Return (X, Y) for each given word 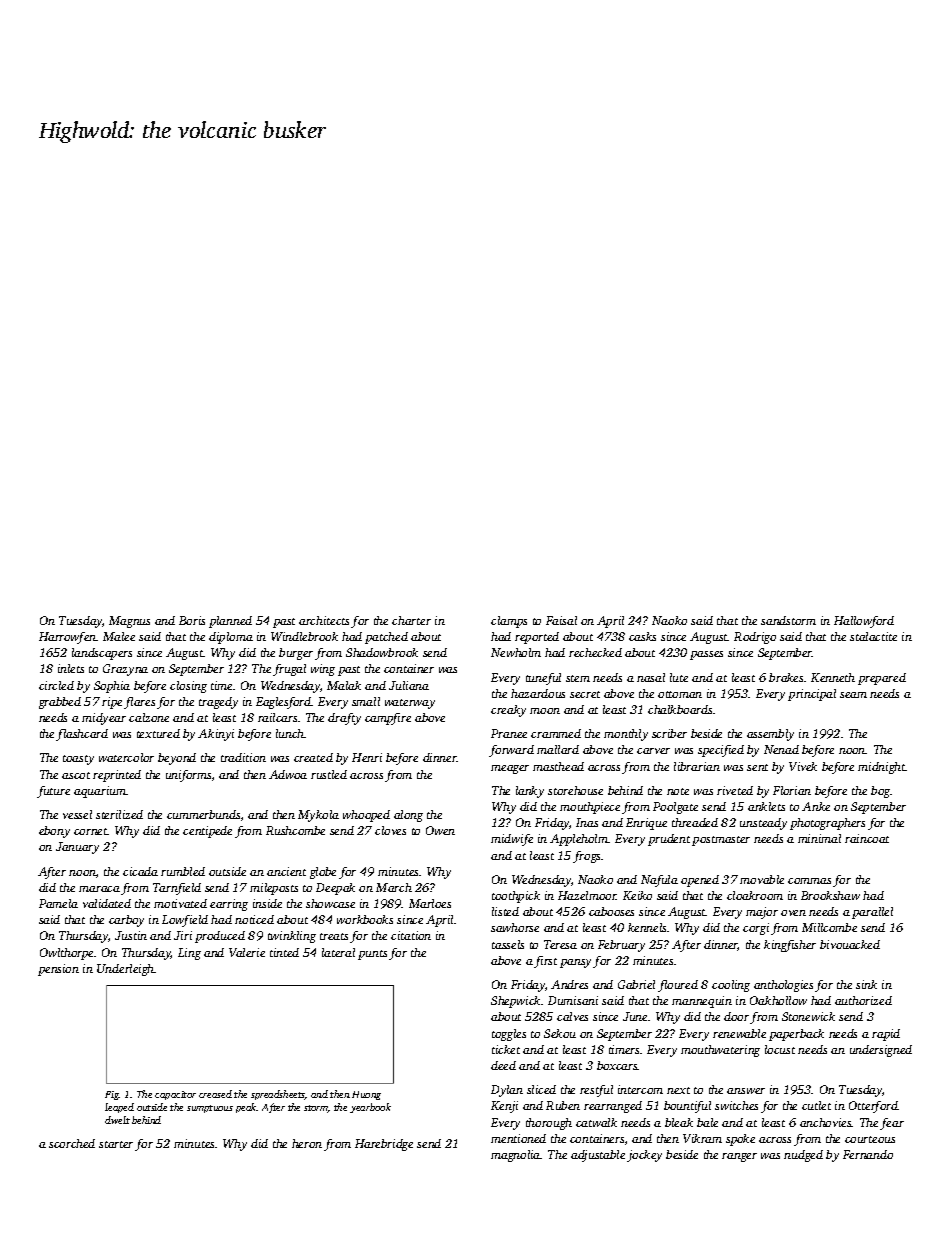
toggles (509, 1035)
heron (307, 1143)
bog (881, 792)
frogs (586, 857)
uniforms (188, 776)
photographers (827, 824)
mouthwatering (720, 1051)
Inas (587, 822)
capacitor (175, 1095)
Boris (192, 620)
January (77, 848)
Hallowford (864, 622)
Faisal (561, 620)
